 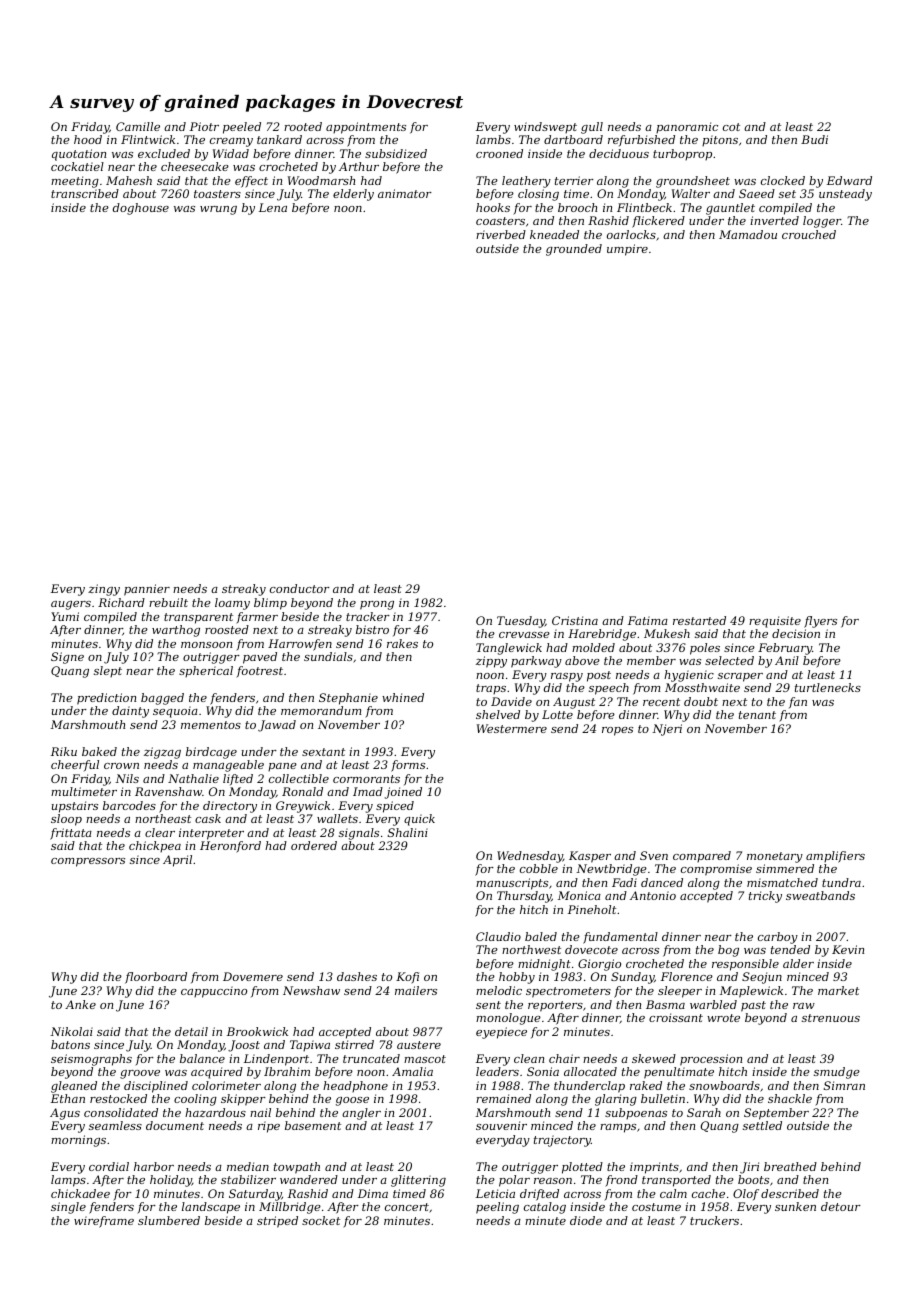 I want to click on Arthur, so click(x=359, y=166).
